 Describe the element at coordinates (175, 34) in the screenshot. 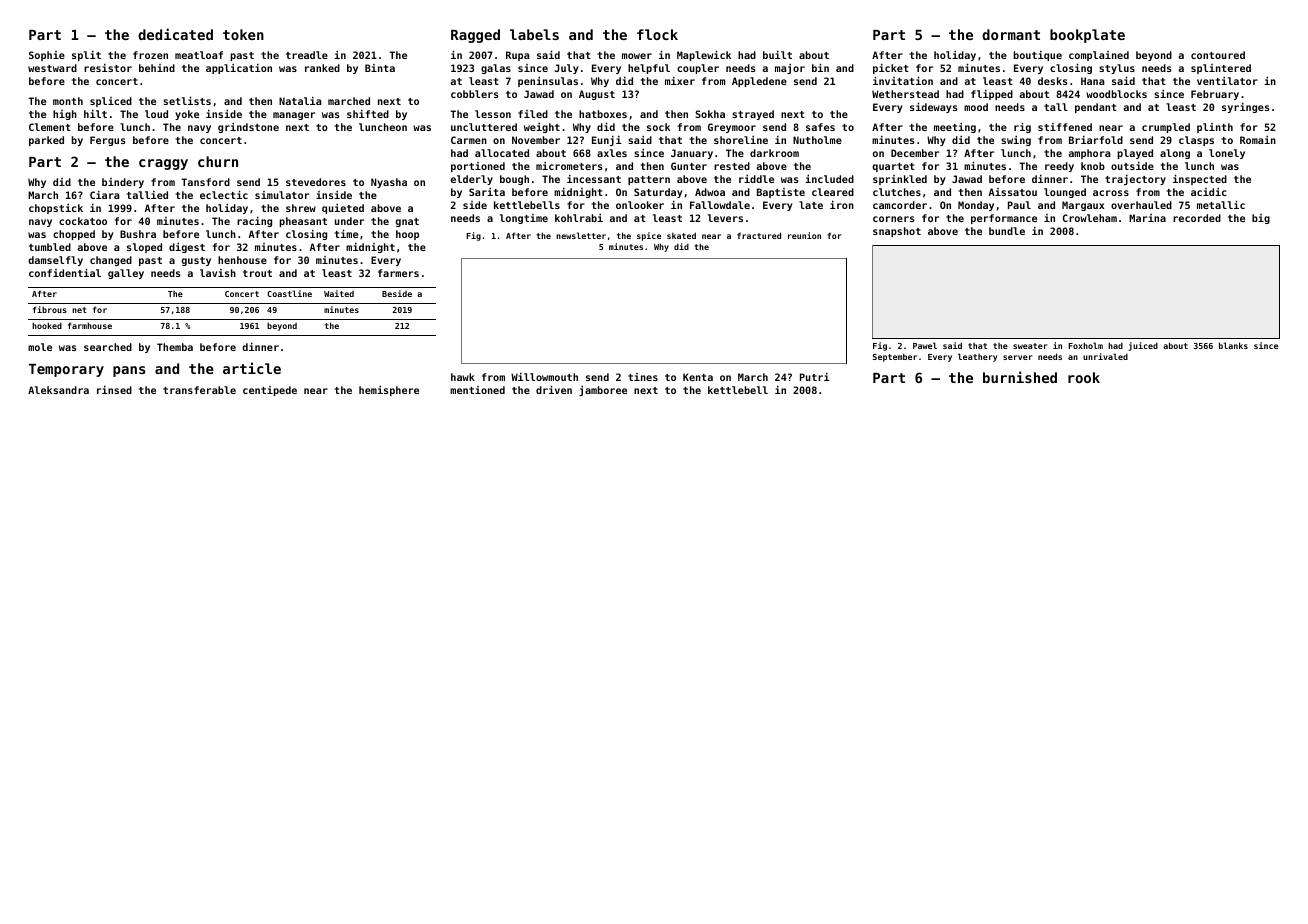

I see `dedicated` at that location.
